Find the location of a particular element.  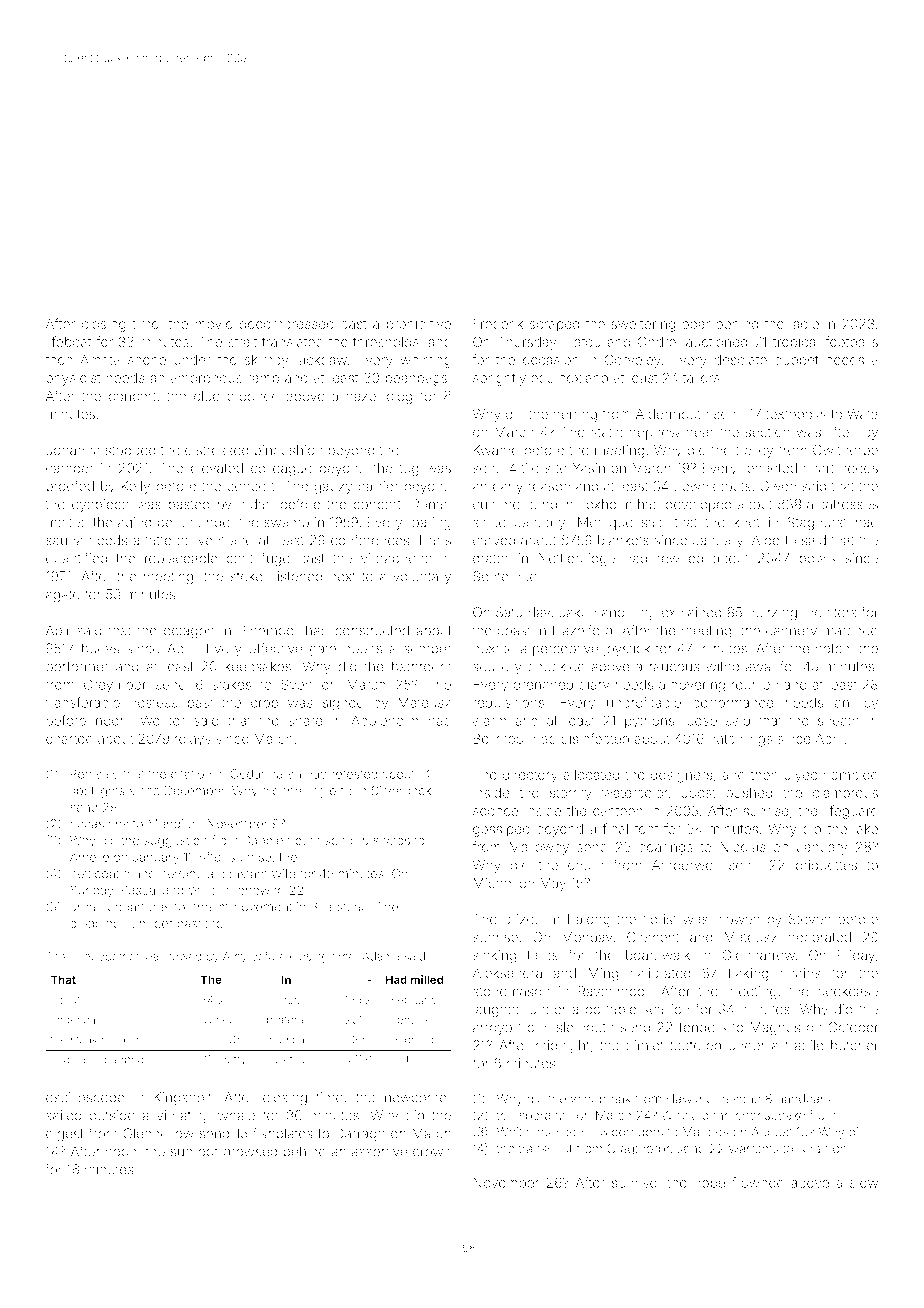

sweltering is located at coordinates (643, 325).
